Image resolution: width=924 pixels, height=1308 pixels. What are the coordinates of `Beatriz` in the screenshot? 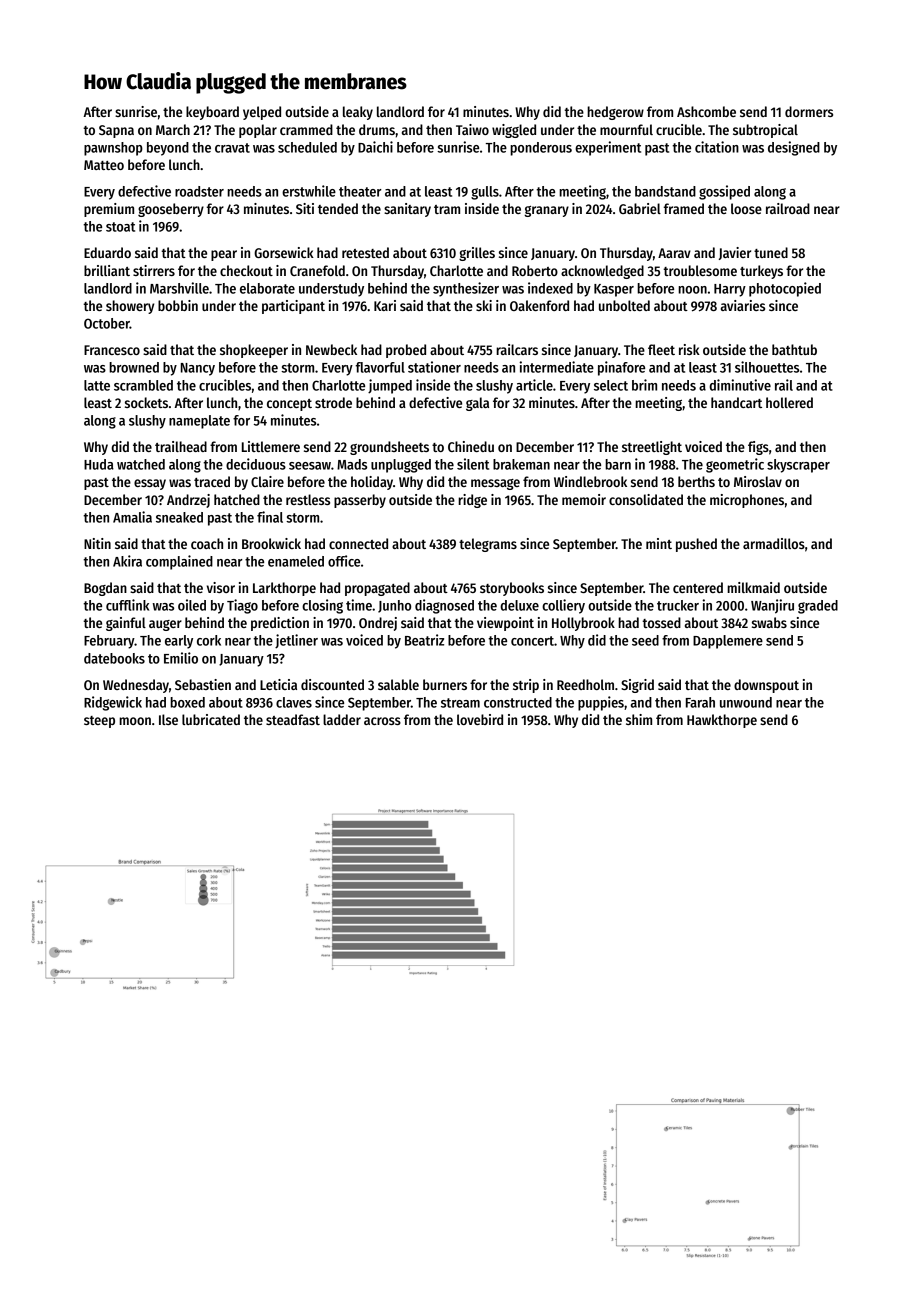 It's located at (424, 640).
